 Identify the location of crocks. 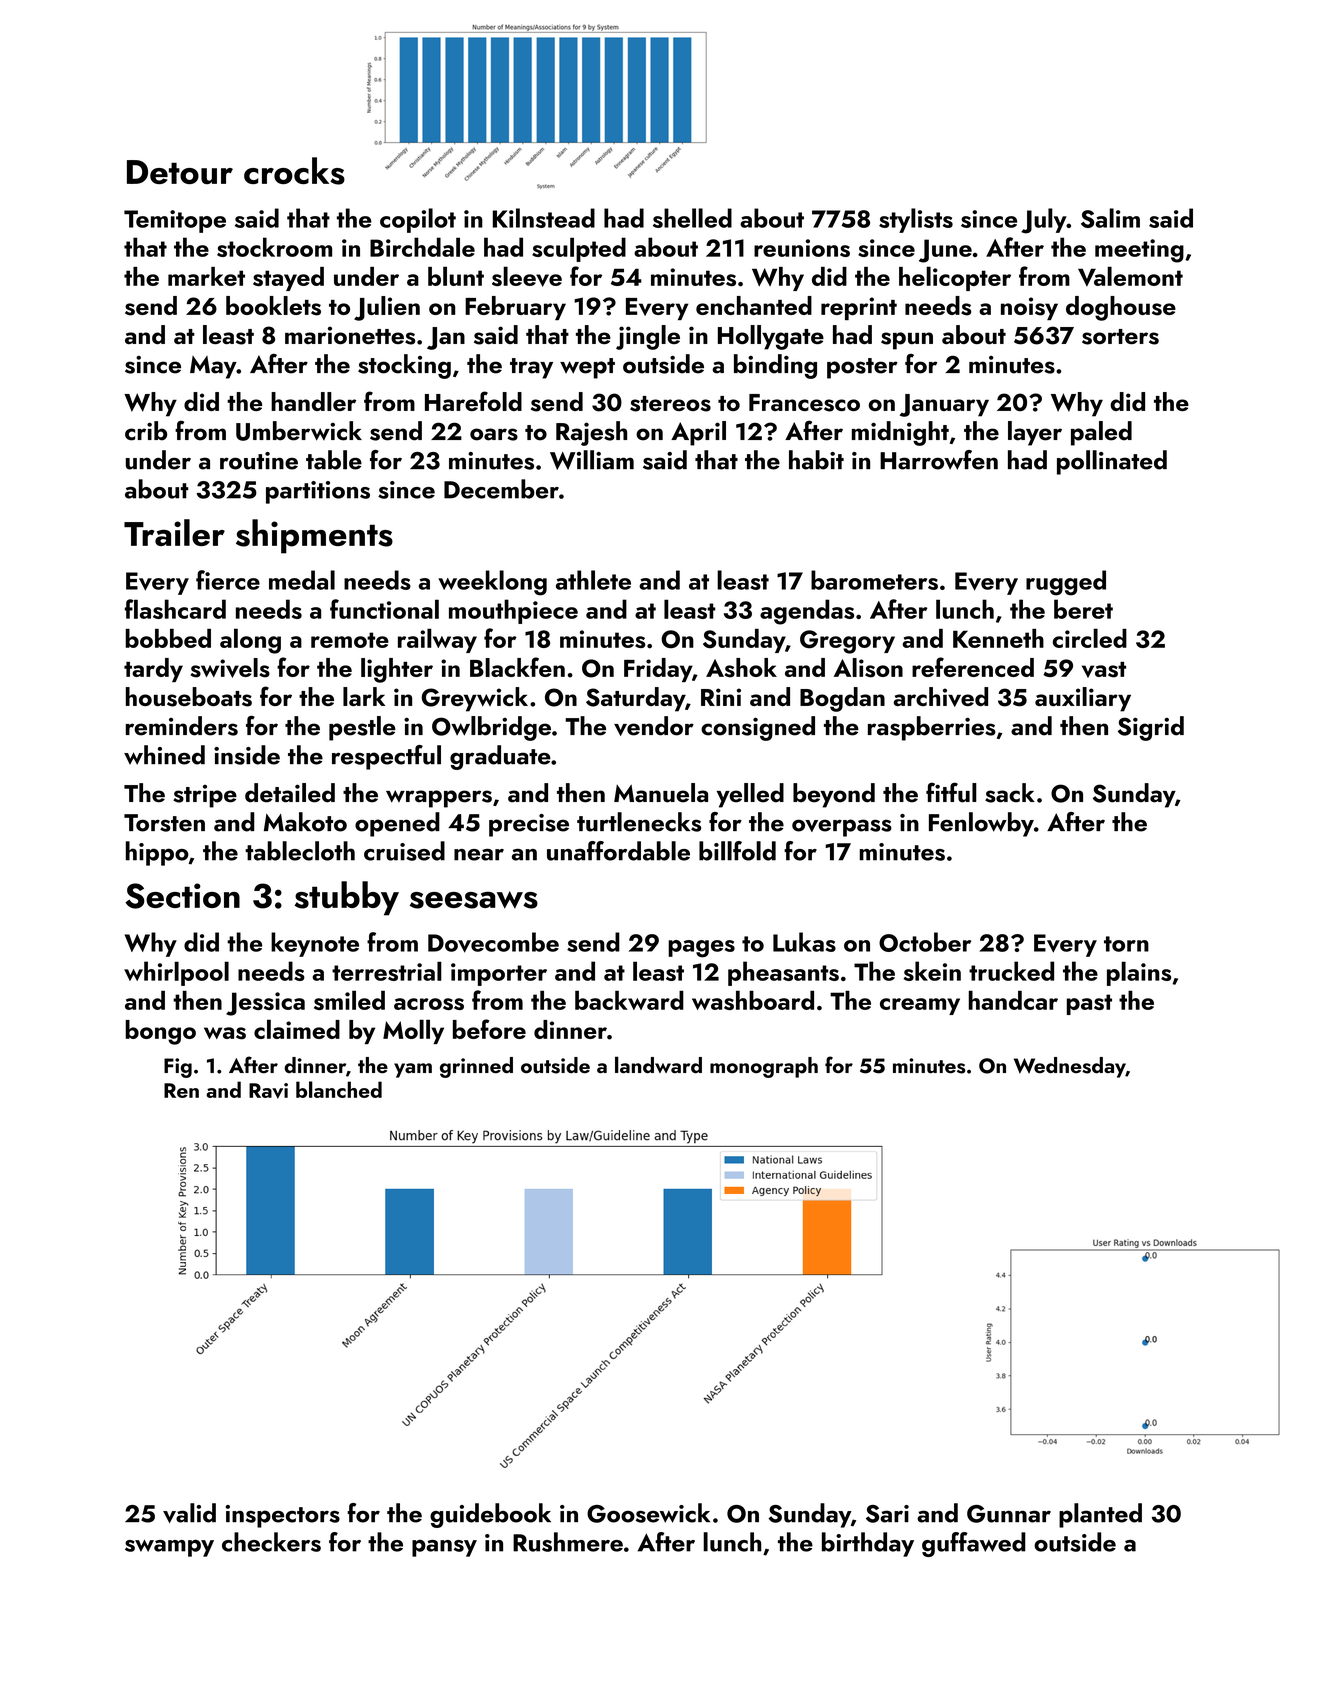
(294, 171).
